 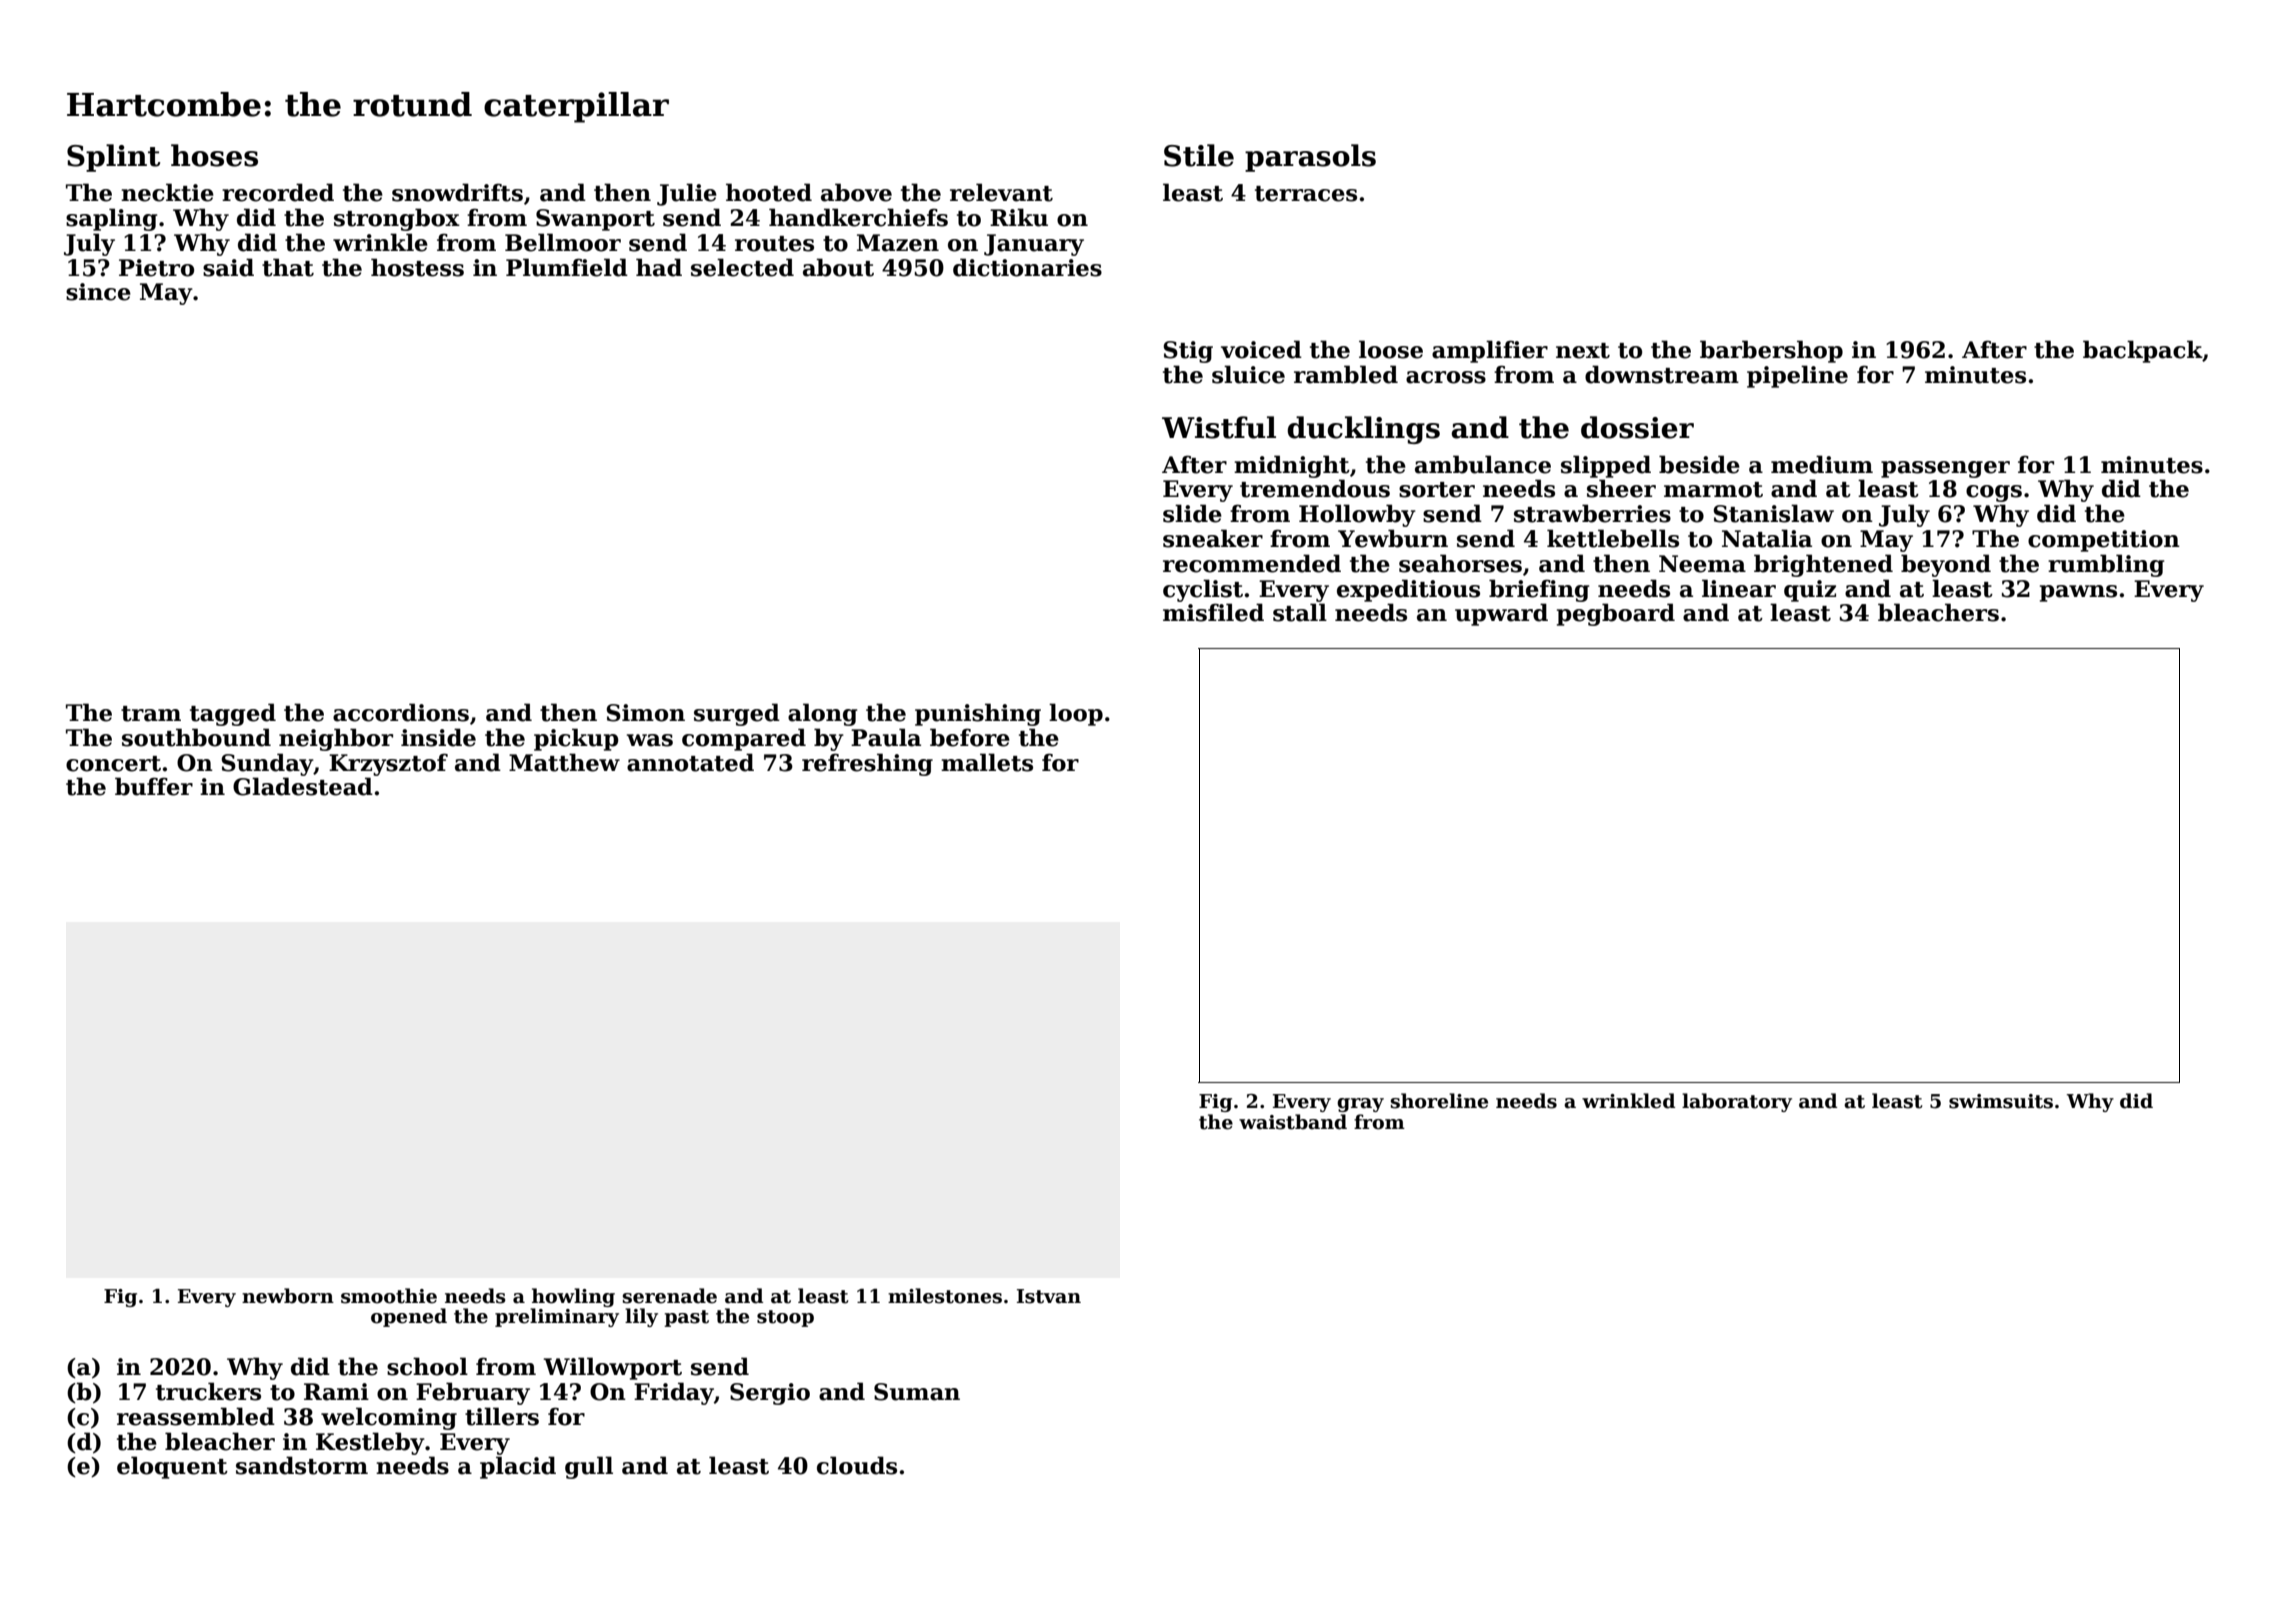 I want to click on slide, so click(x=1192, y=513).
